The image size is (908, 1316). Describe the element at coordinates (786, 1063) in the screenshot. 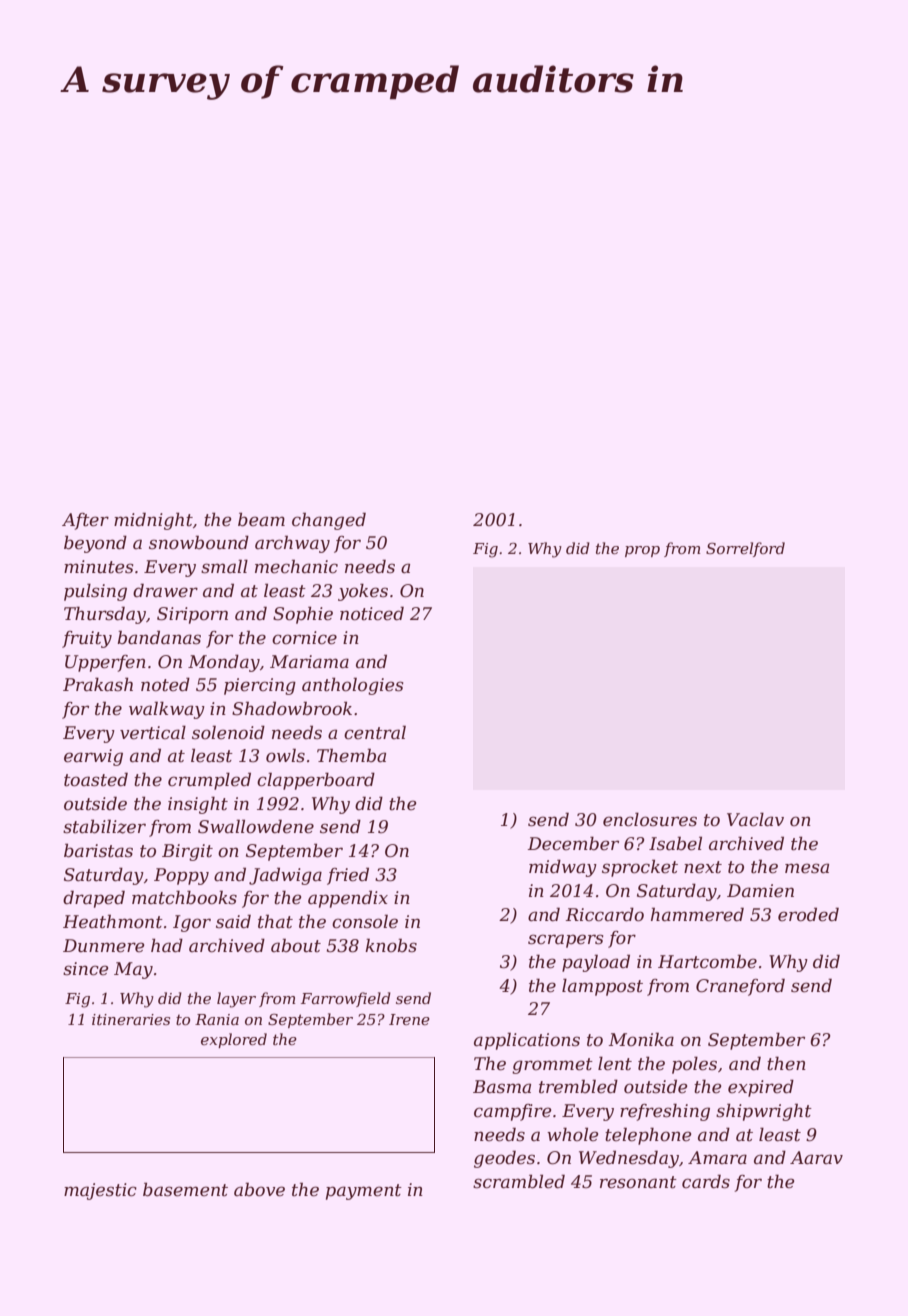

I see `then` at that location.
